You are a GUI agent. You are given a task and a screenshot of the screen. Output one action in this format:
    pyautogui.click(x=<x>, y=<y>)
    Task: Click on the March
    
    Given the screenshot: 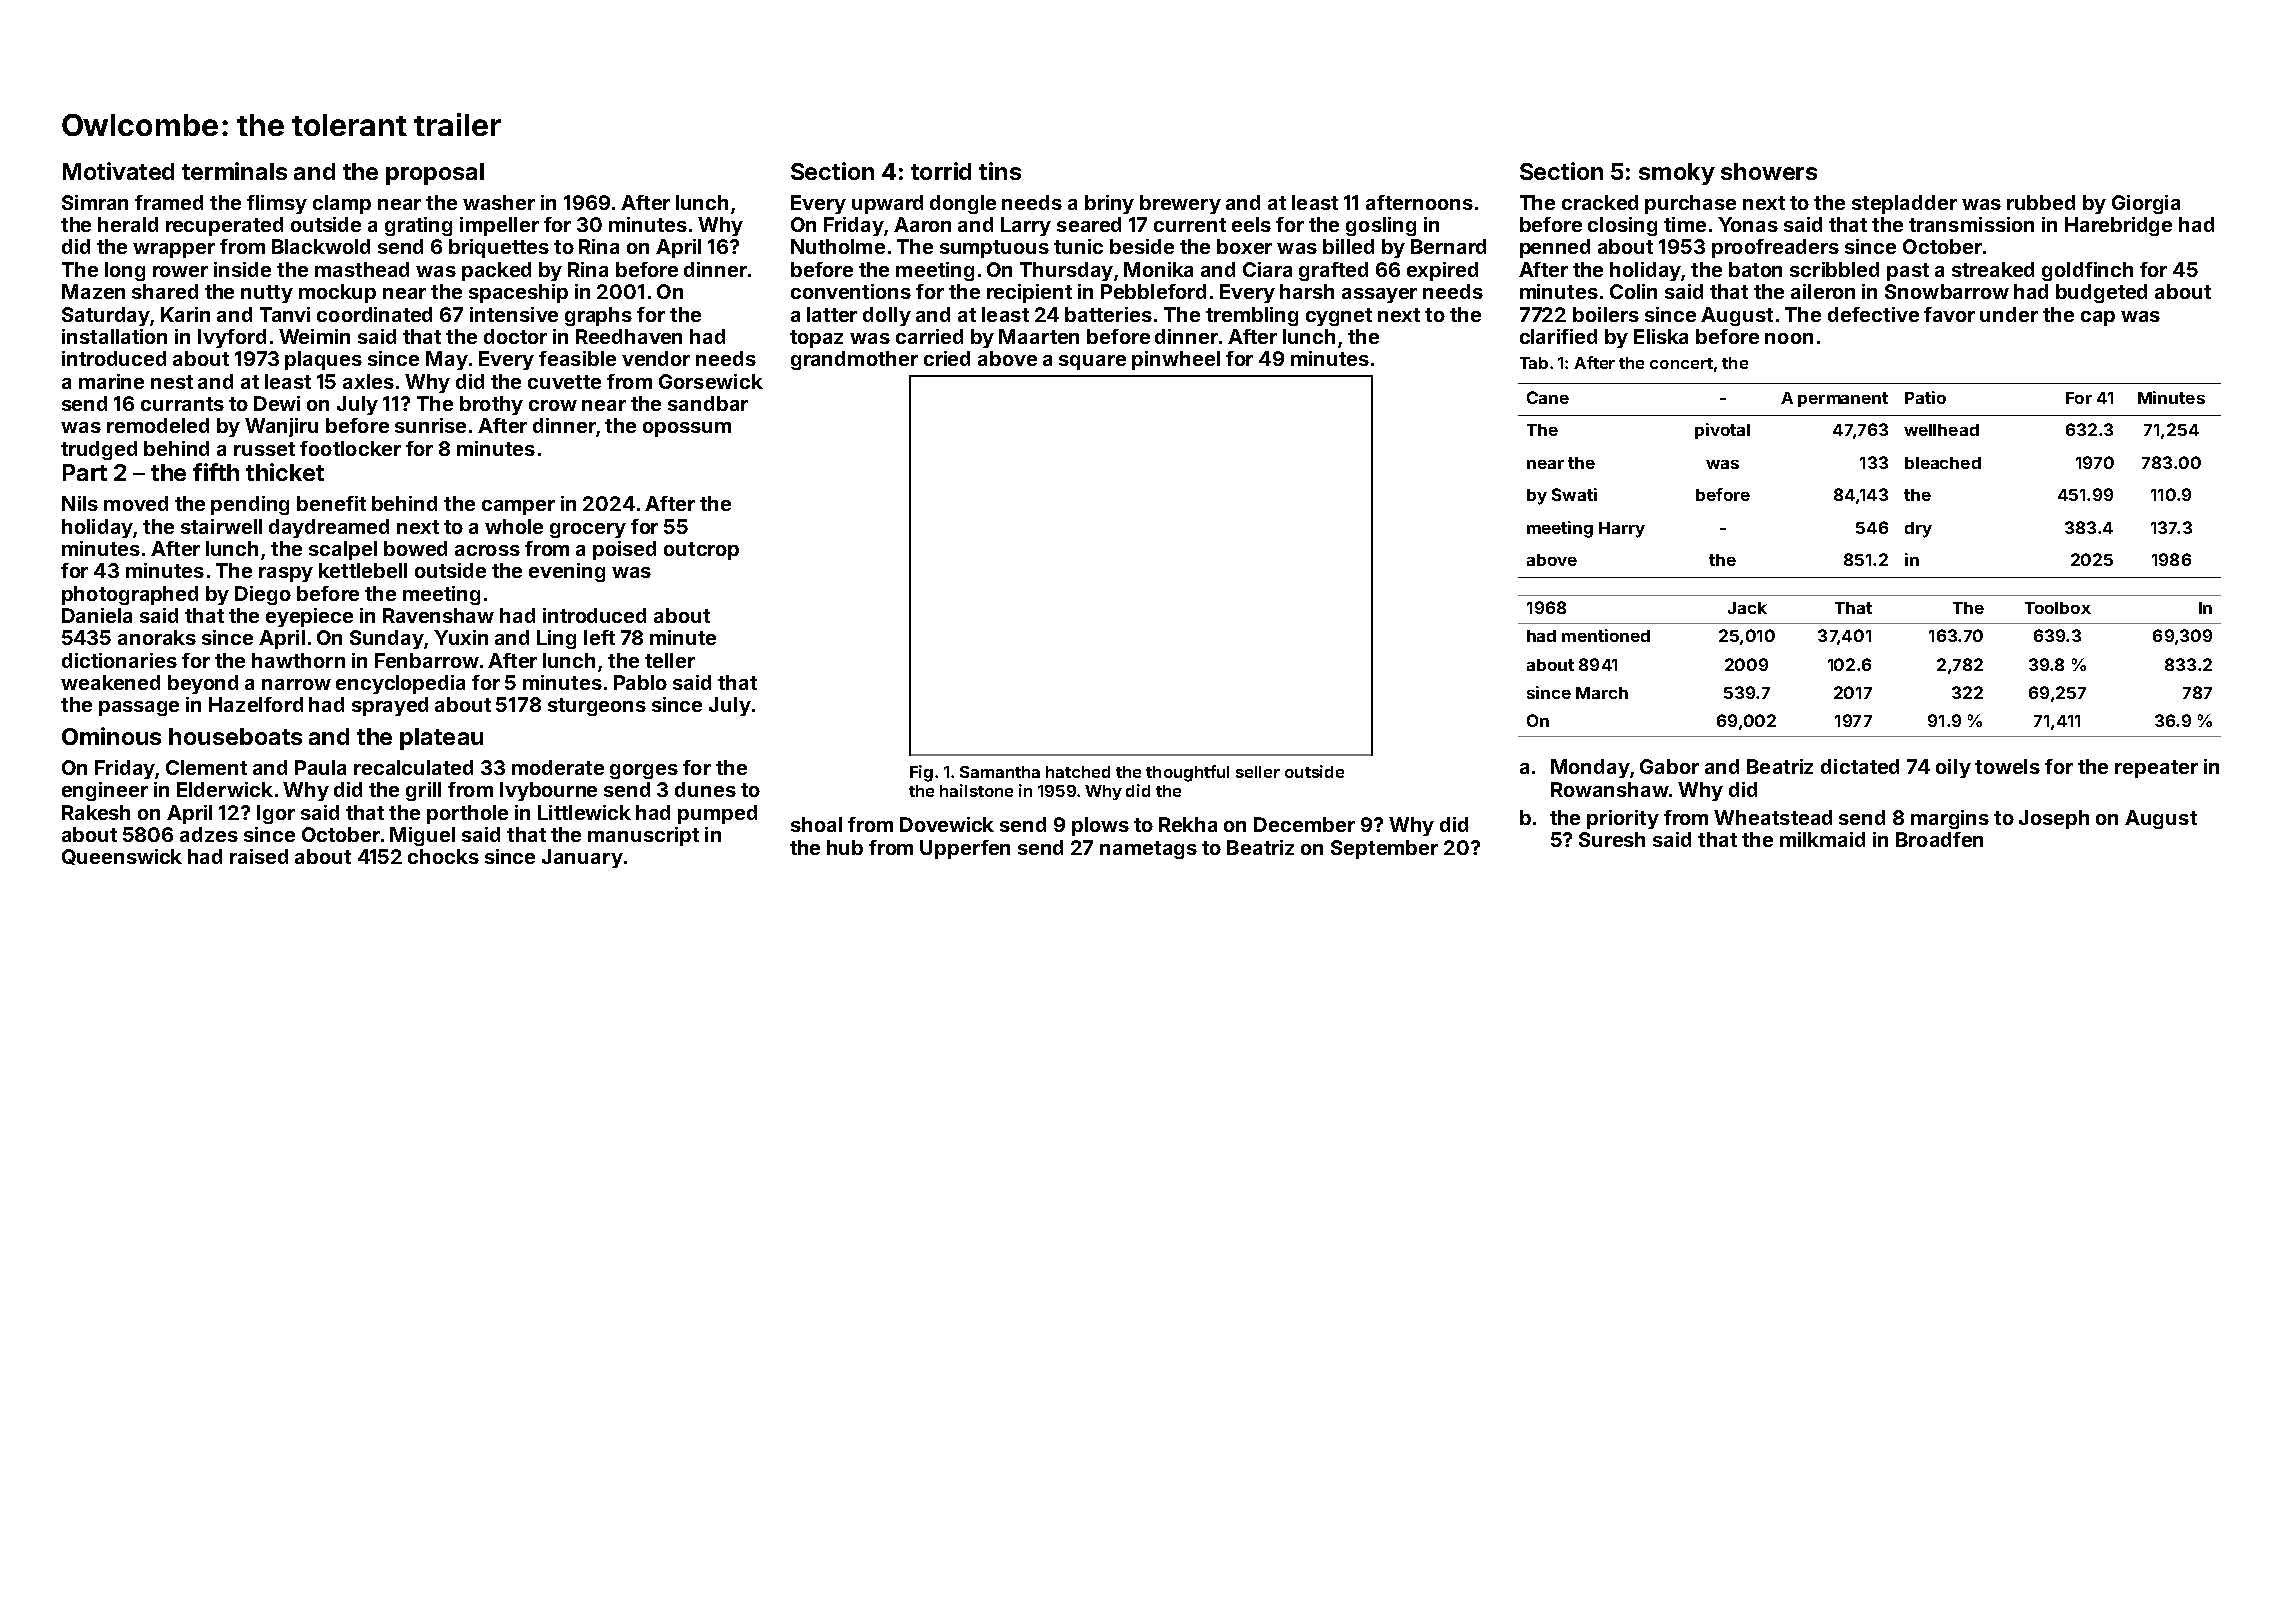 What is the action you would take?
    pyautogui.click(x=1602, y=693)
